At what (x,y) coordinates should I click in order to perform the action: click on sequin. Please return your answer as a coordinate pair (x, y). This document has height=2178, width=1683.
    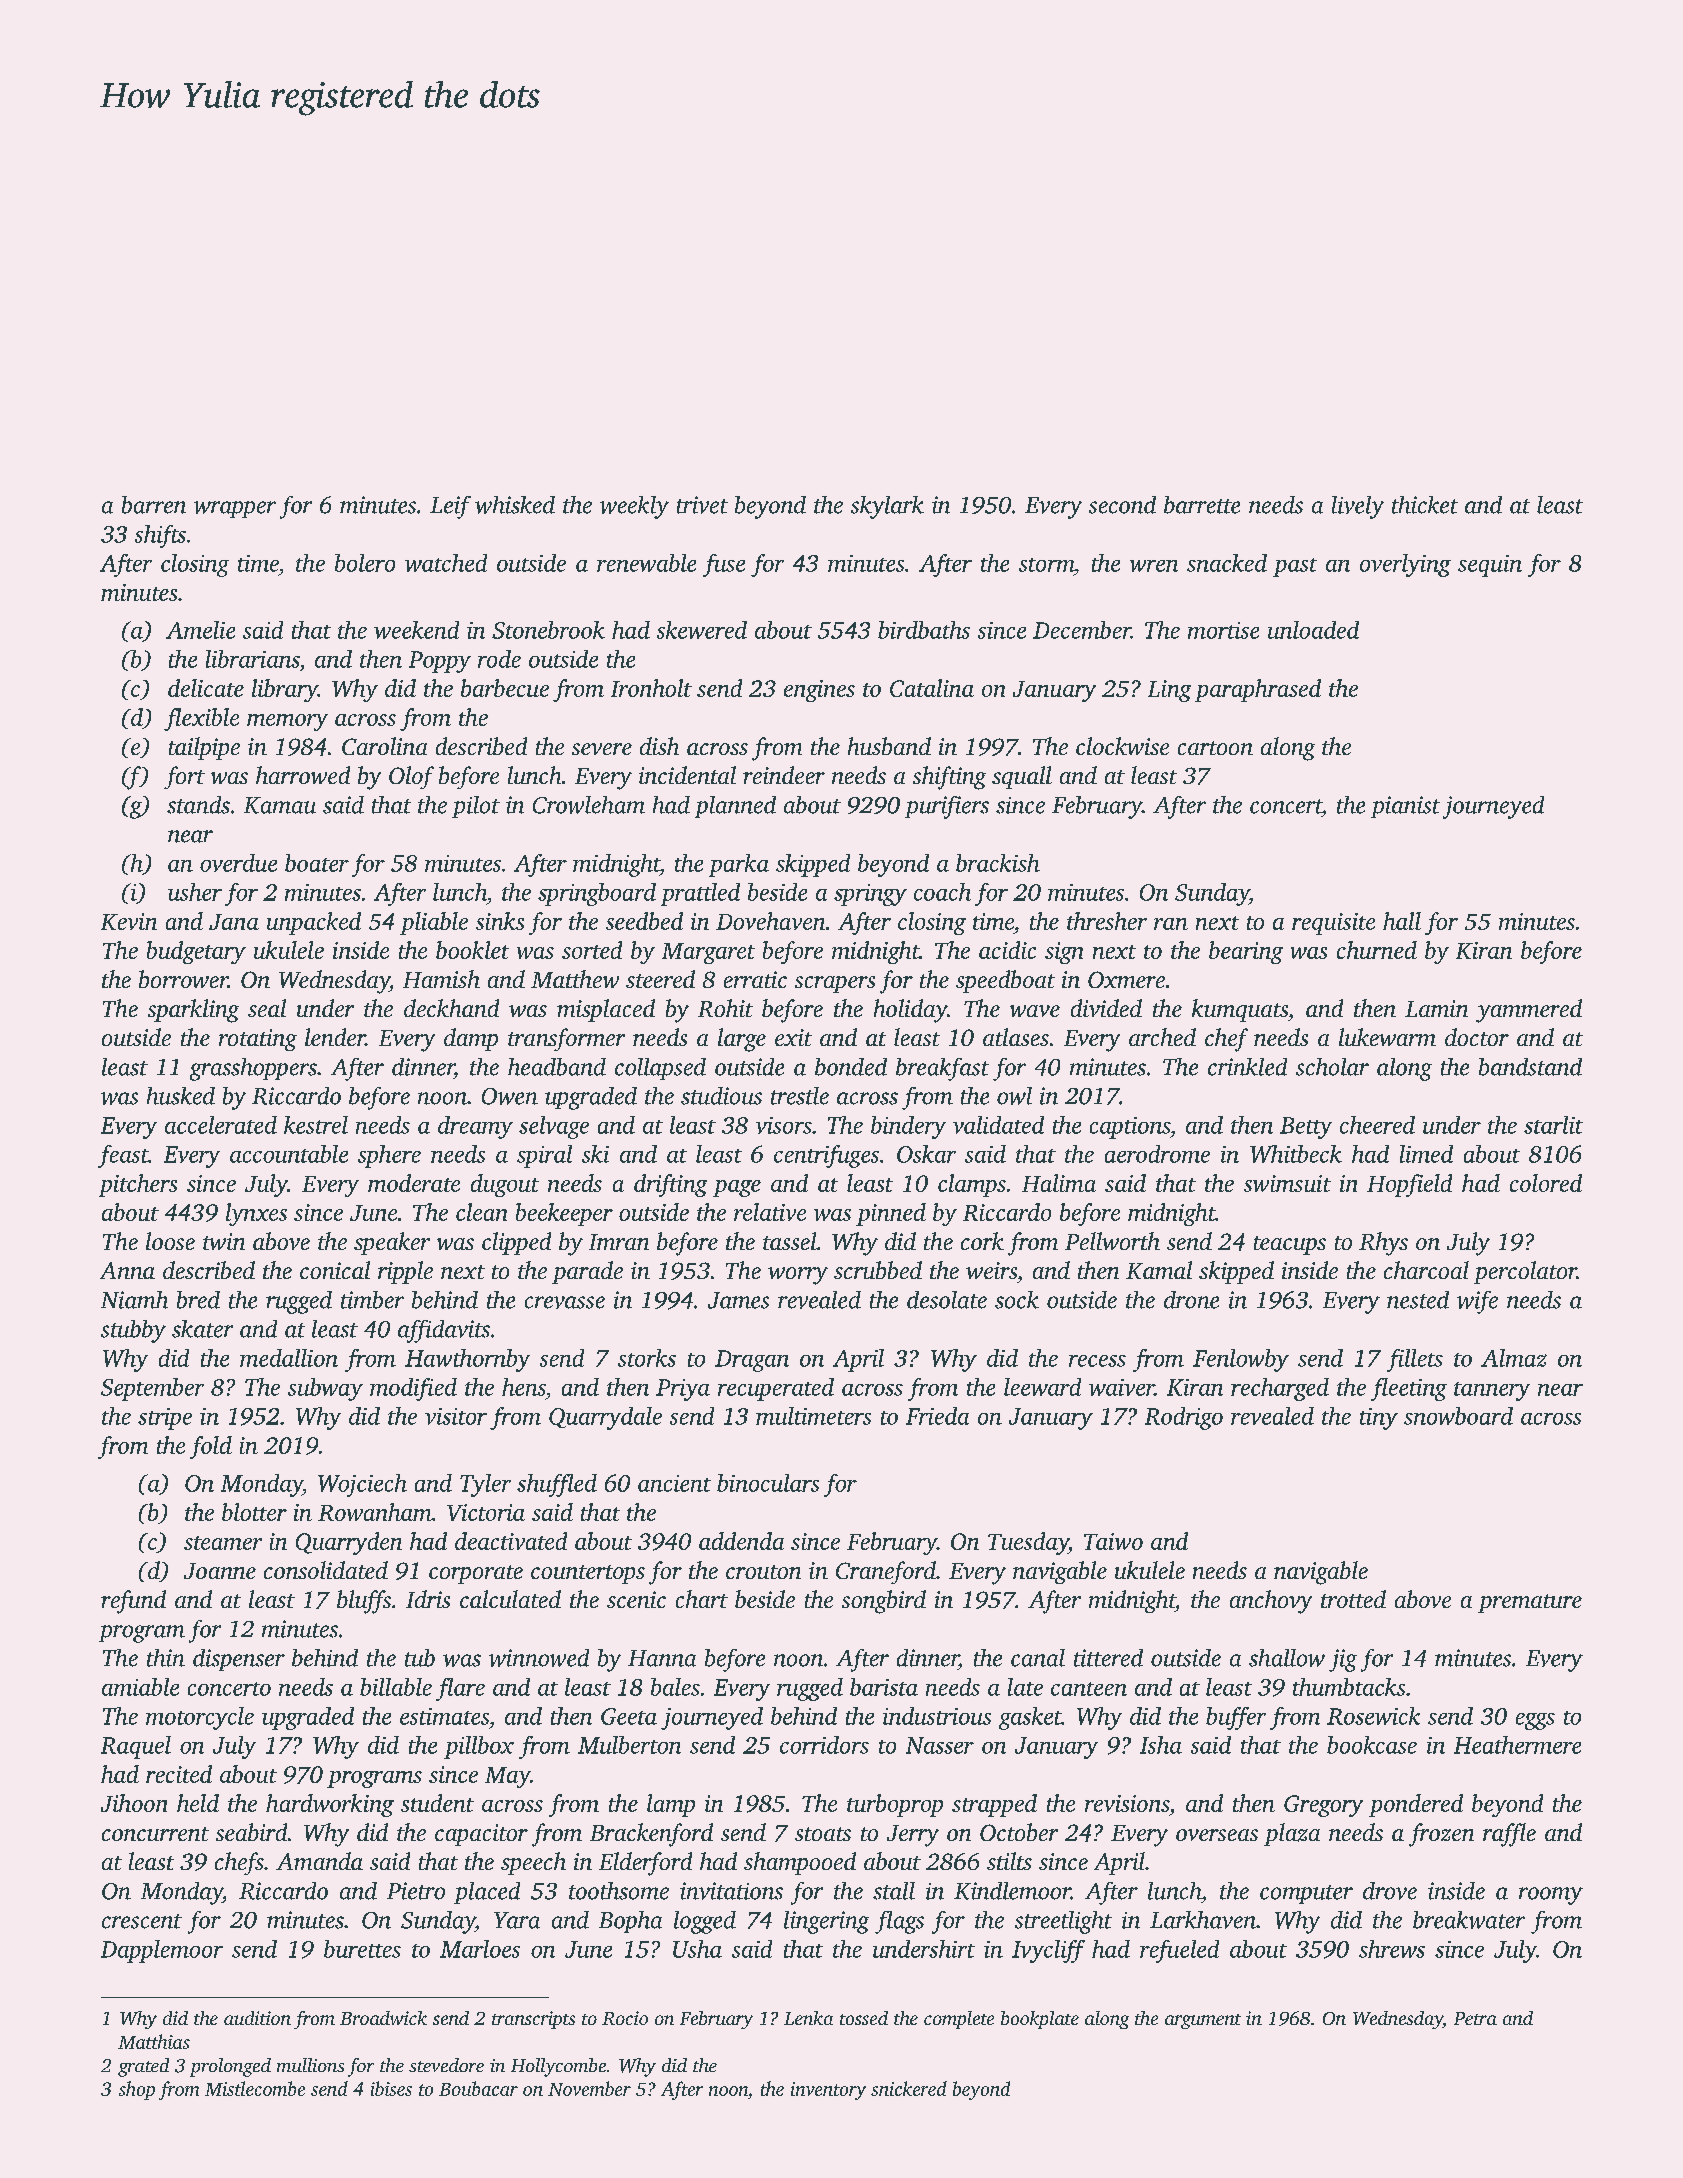
    Looking at the image, I should click on (1490, 566).
